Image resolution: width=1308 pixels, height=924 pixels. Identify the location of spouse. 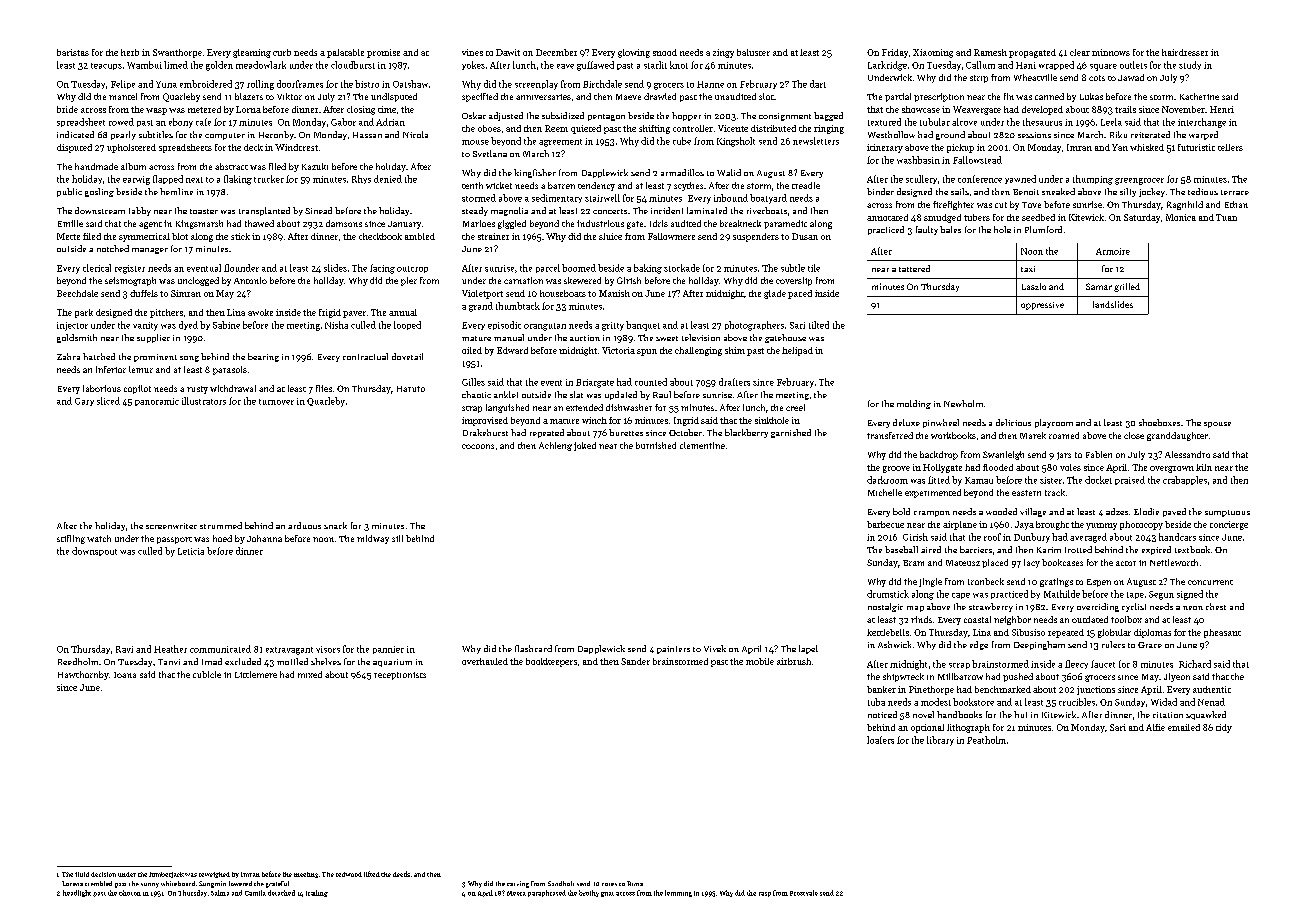
(1217, 425).
